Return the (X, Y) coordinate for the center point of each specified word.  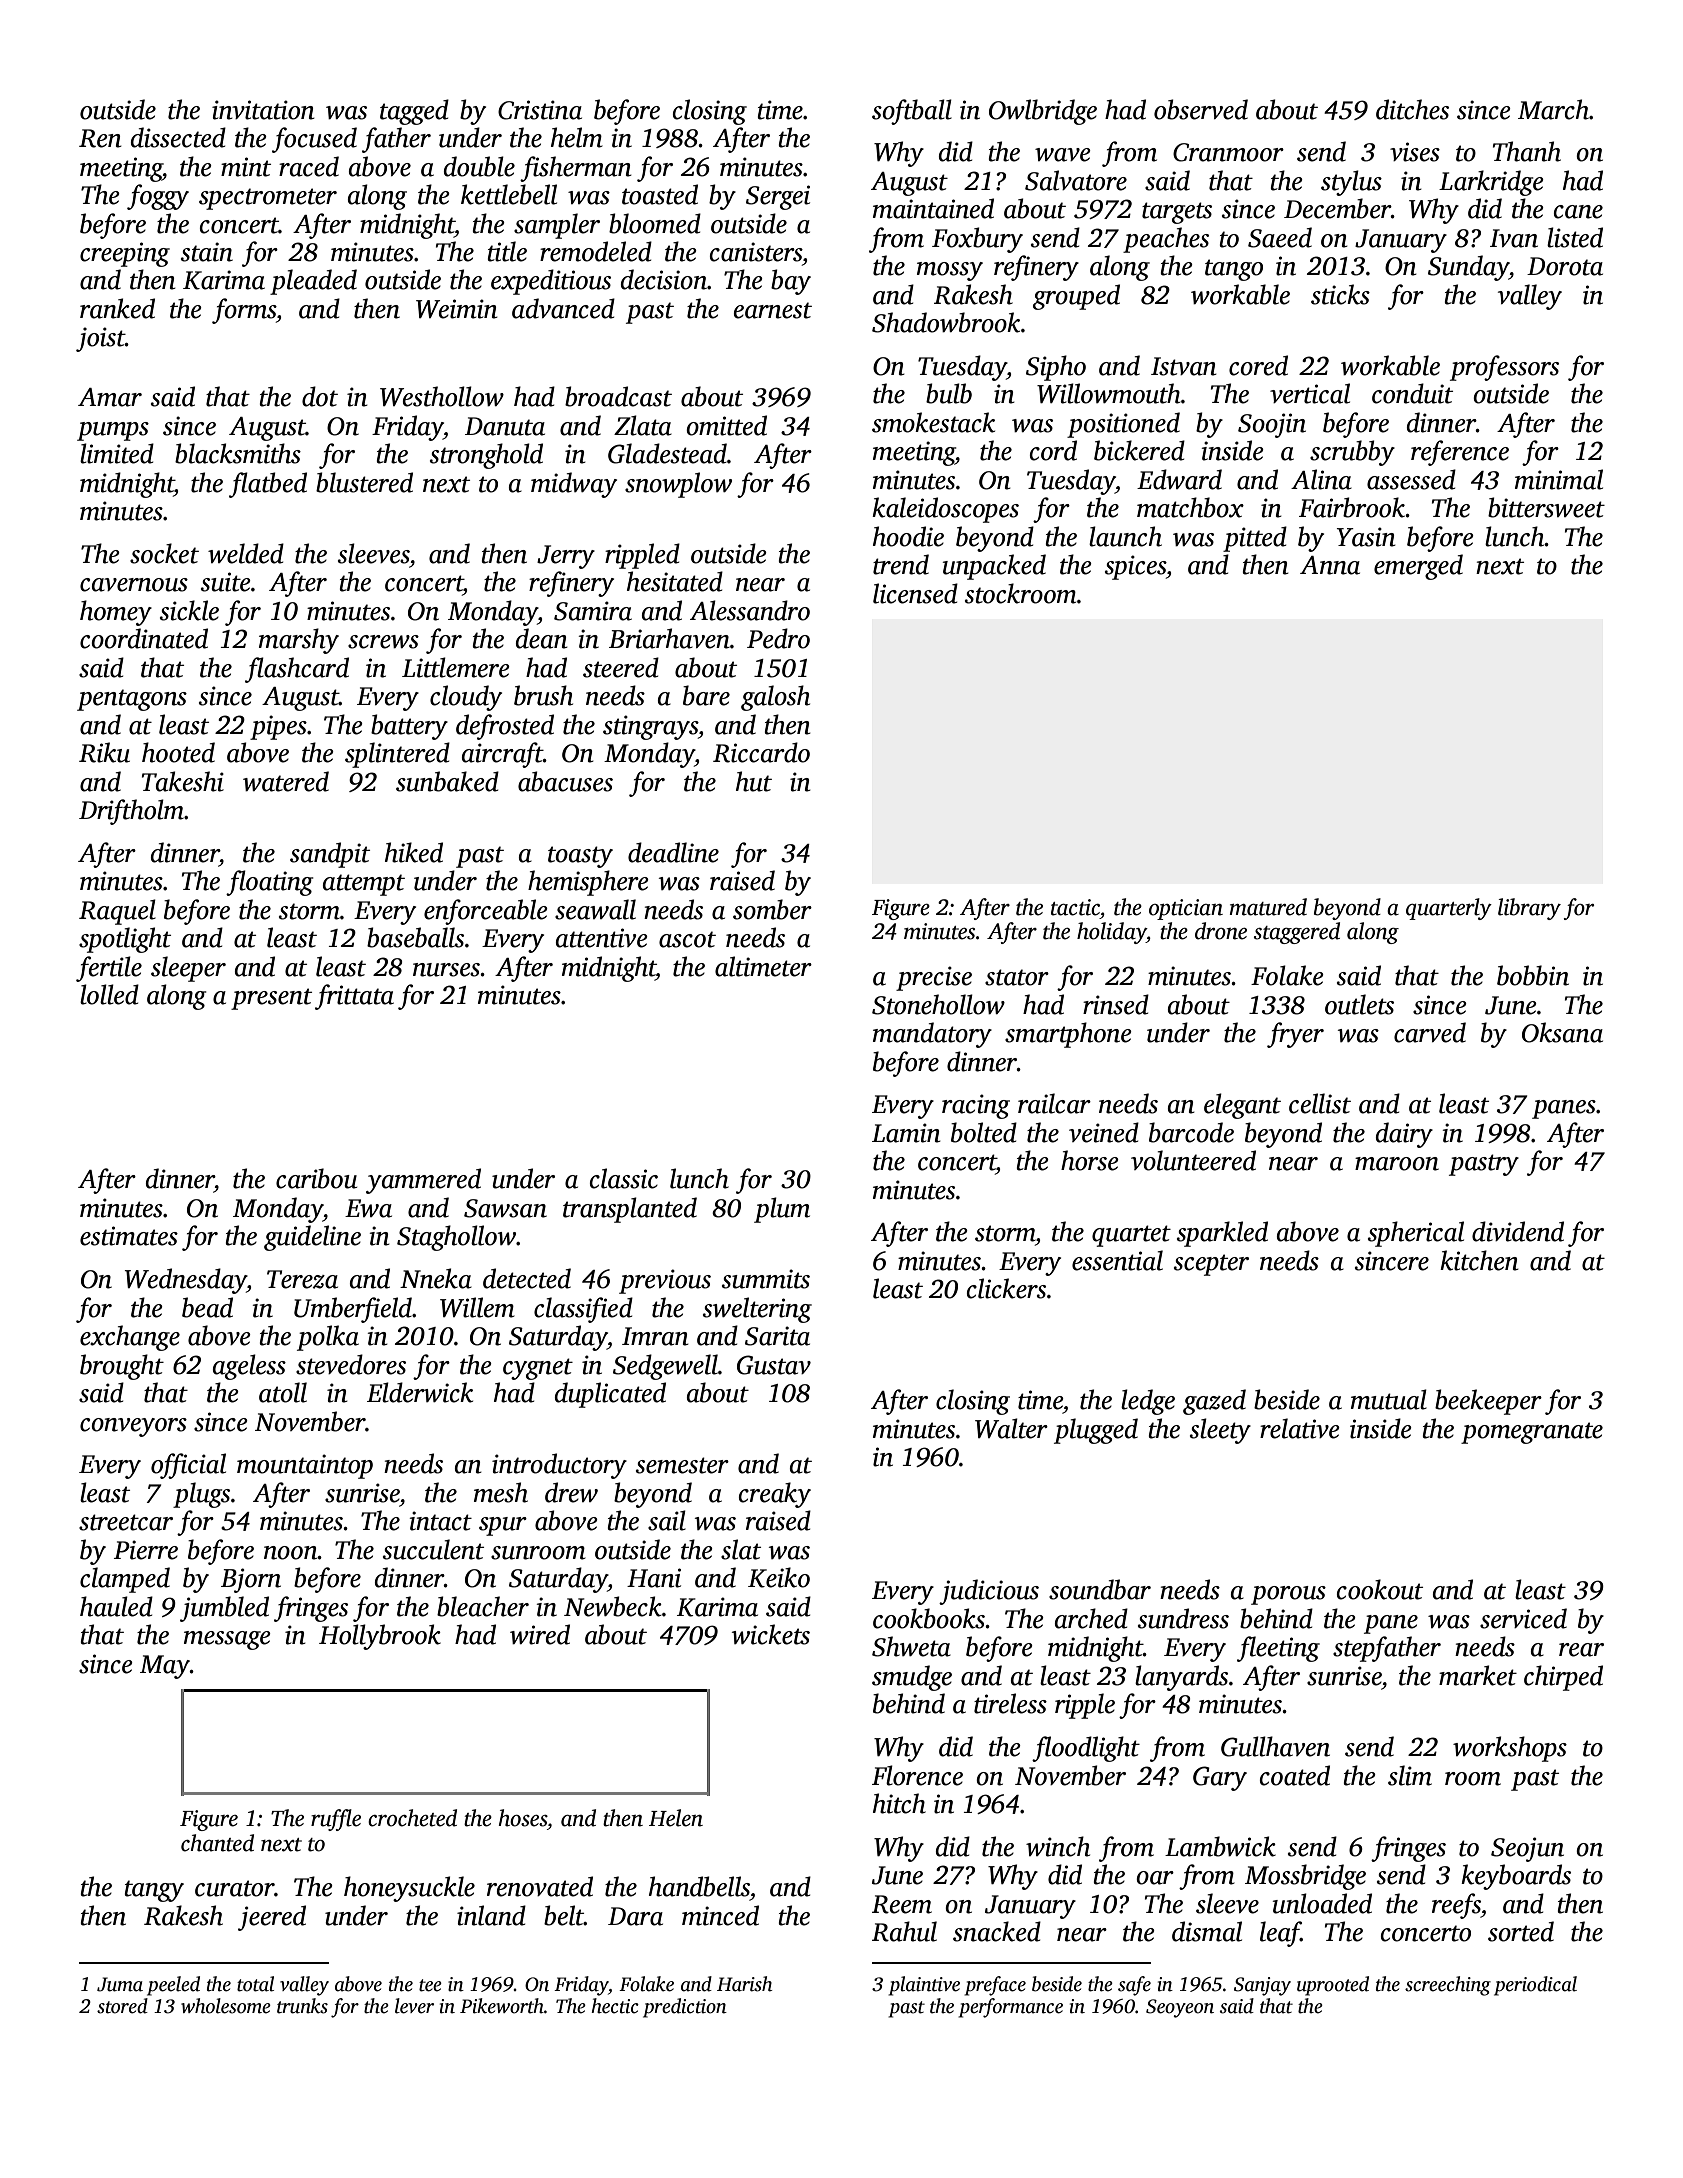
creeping (125, 254)
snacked (997, 1931)
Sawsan (505, 1208)
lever (414, 2006)
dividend (1518, 1231)
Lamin (906, 1133)
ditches (1412, 109)
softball (912, 112)
